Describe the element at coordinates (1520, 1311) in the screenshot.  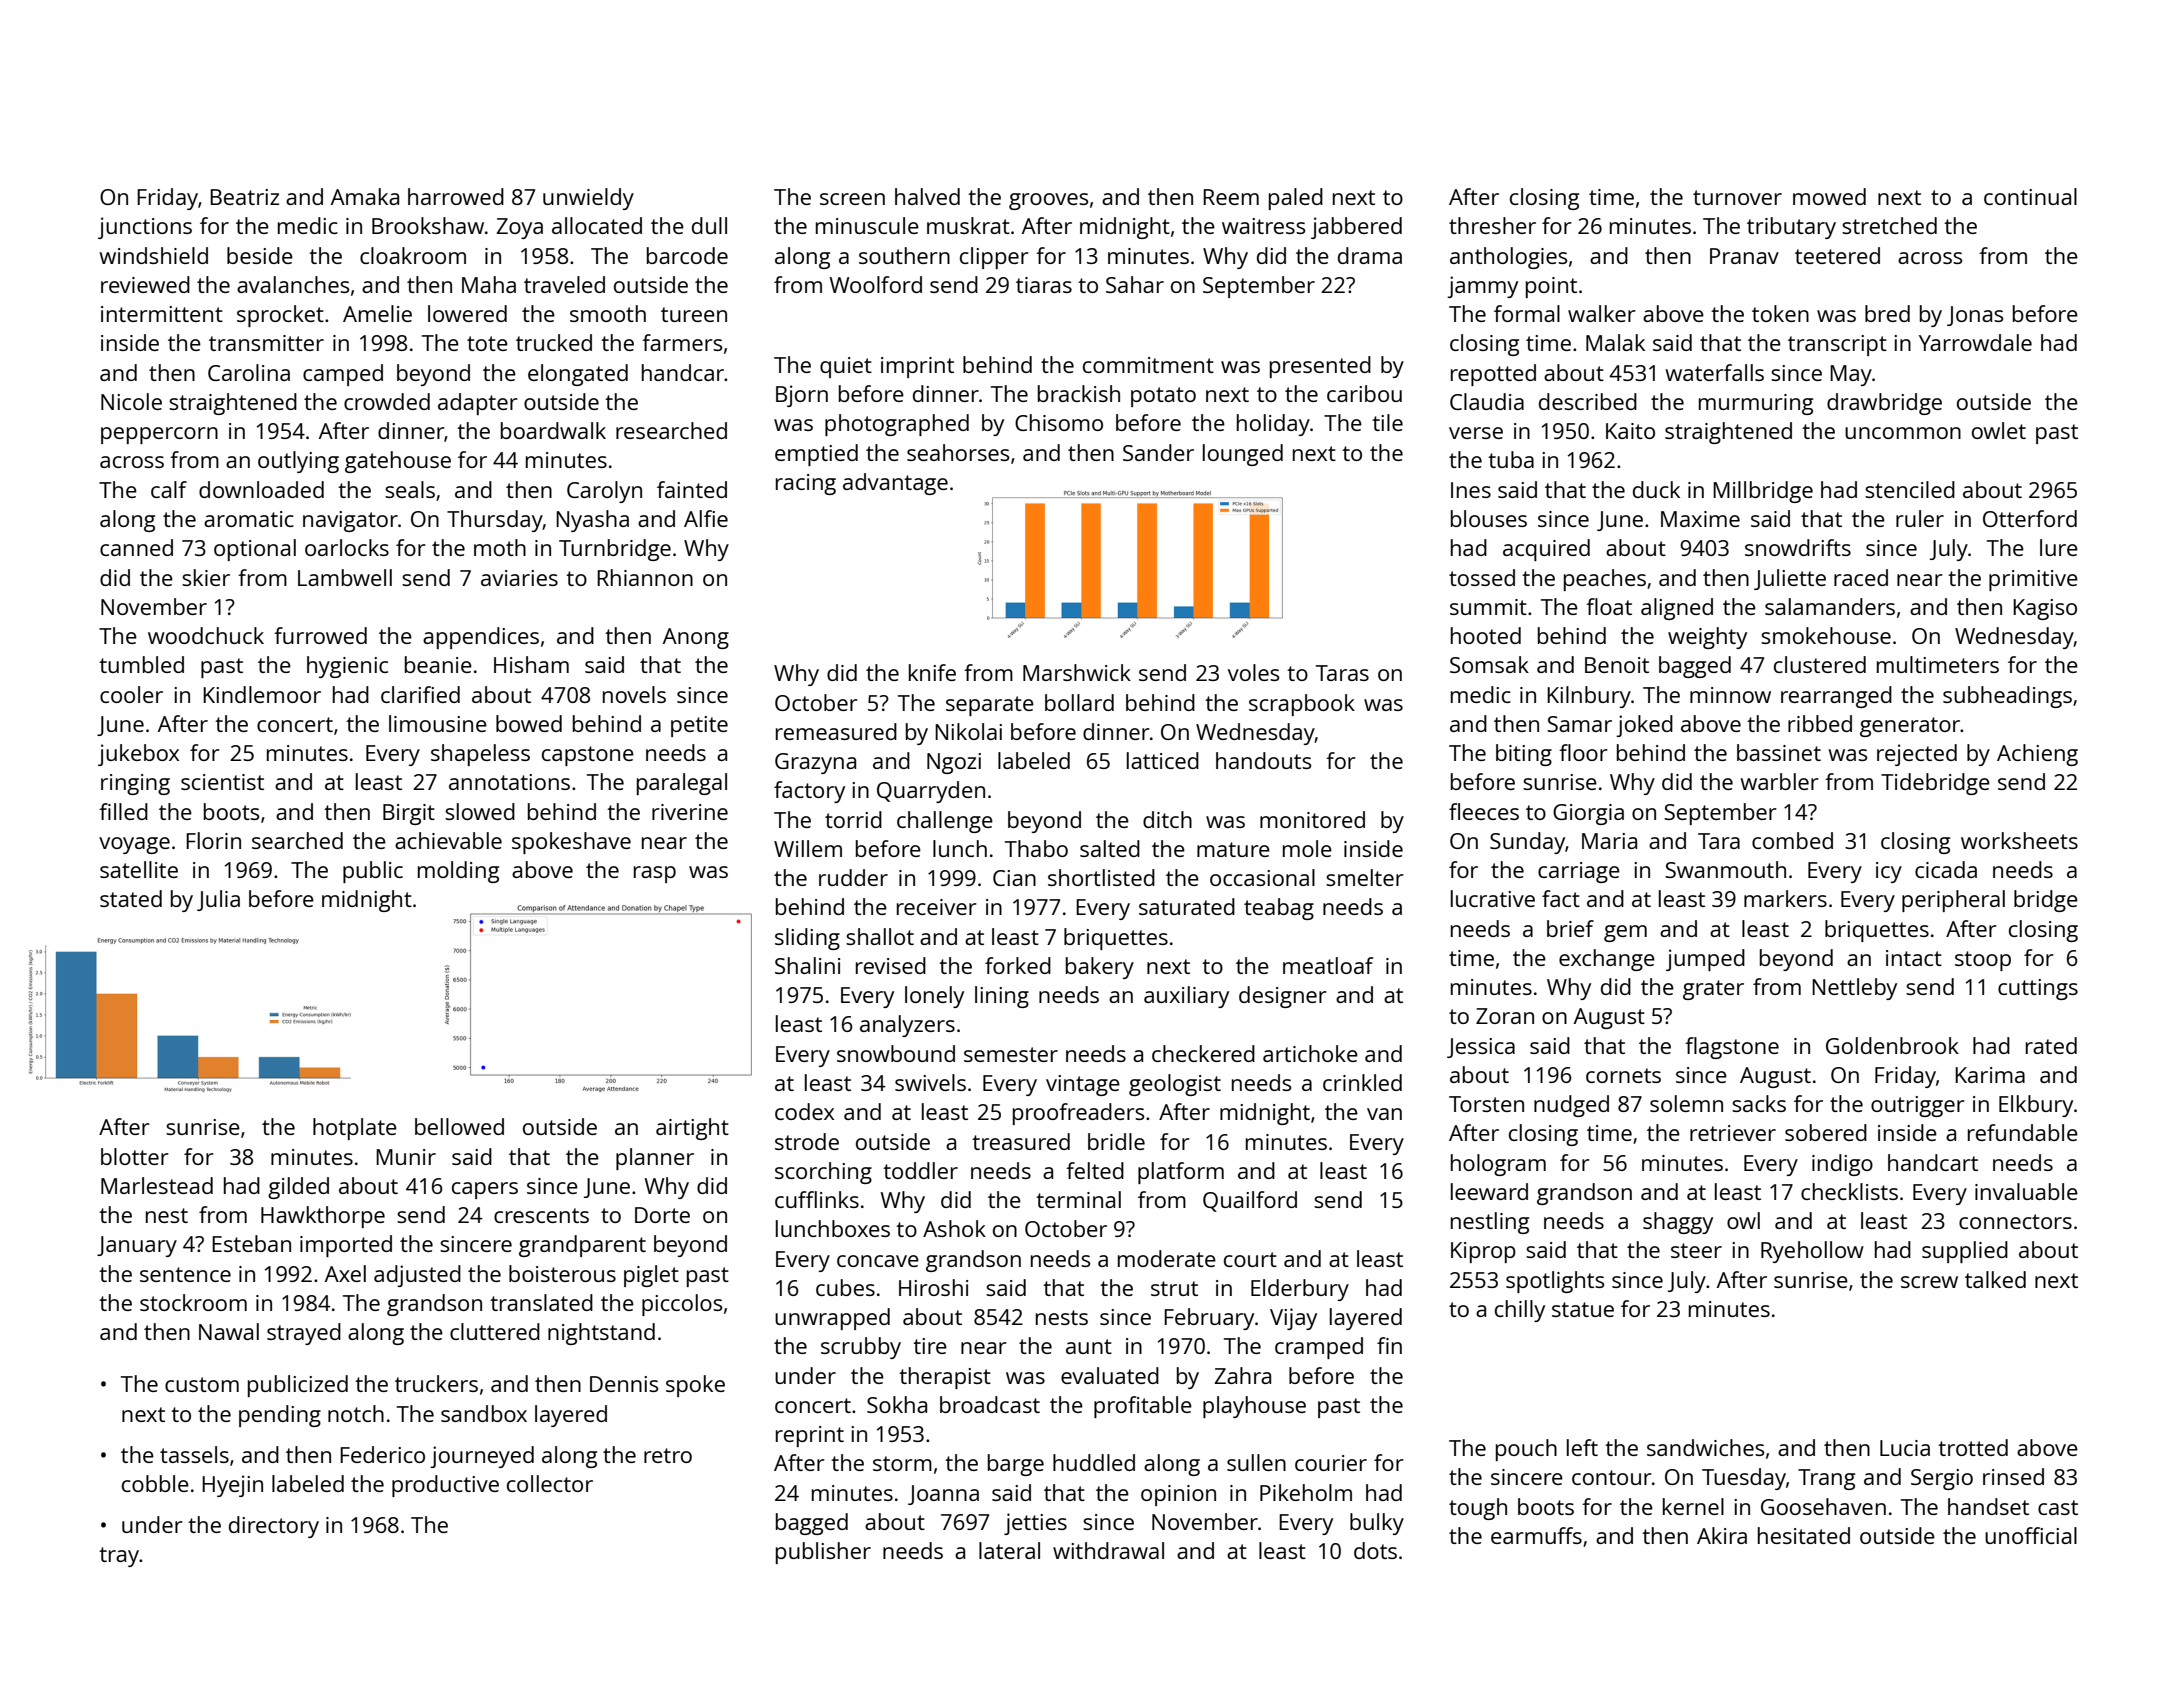
I see `chilly` at that location.
